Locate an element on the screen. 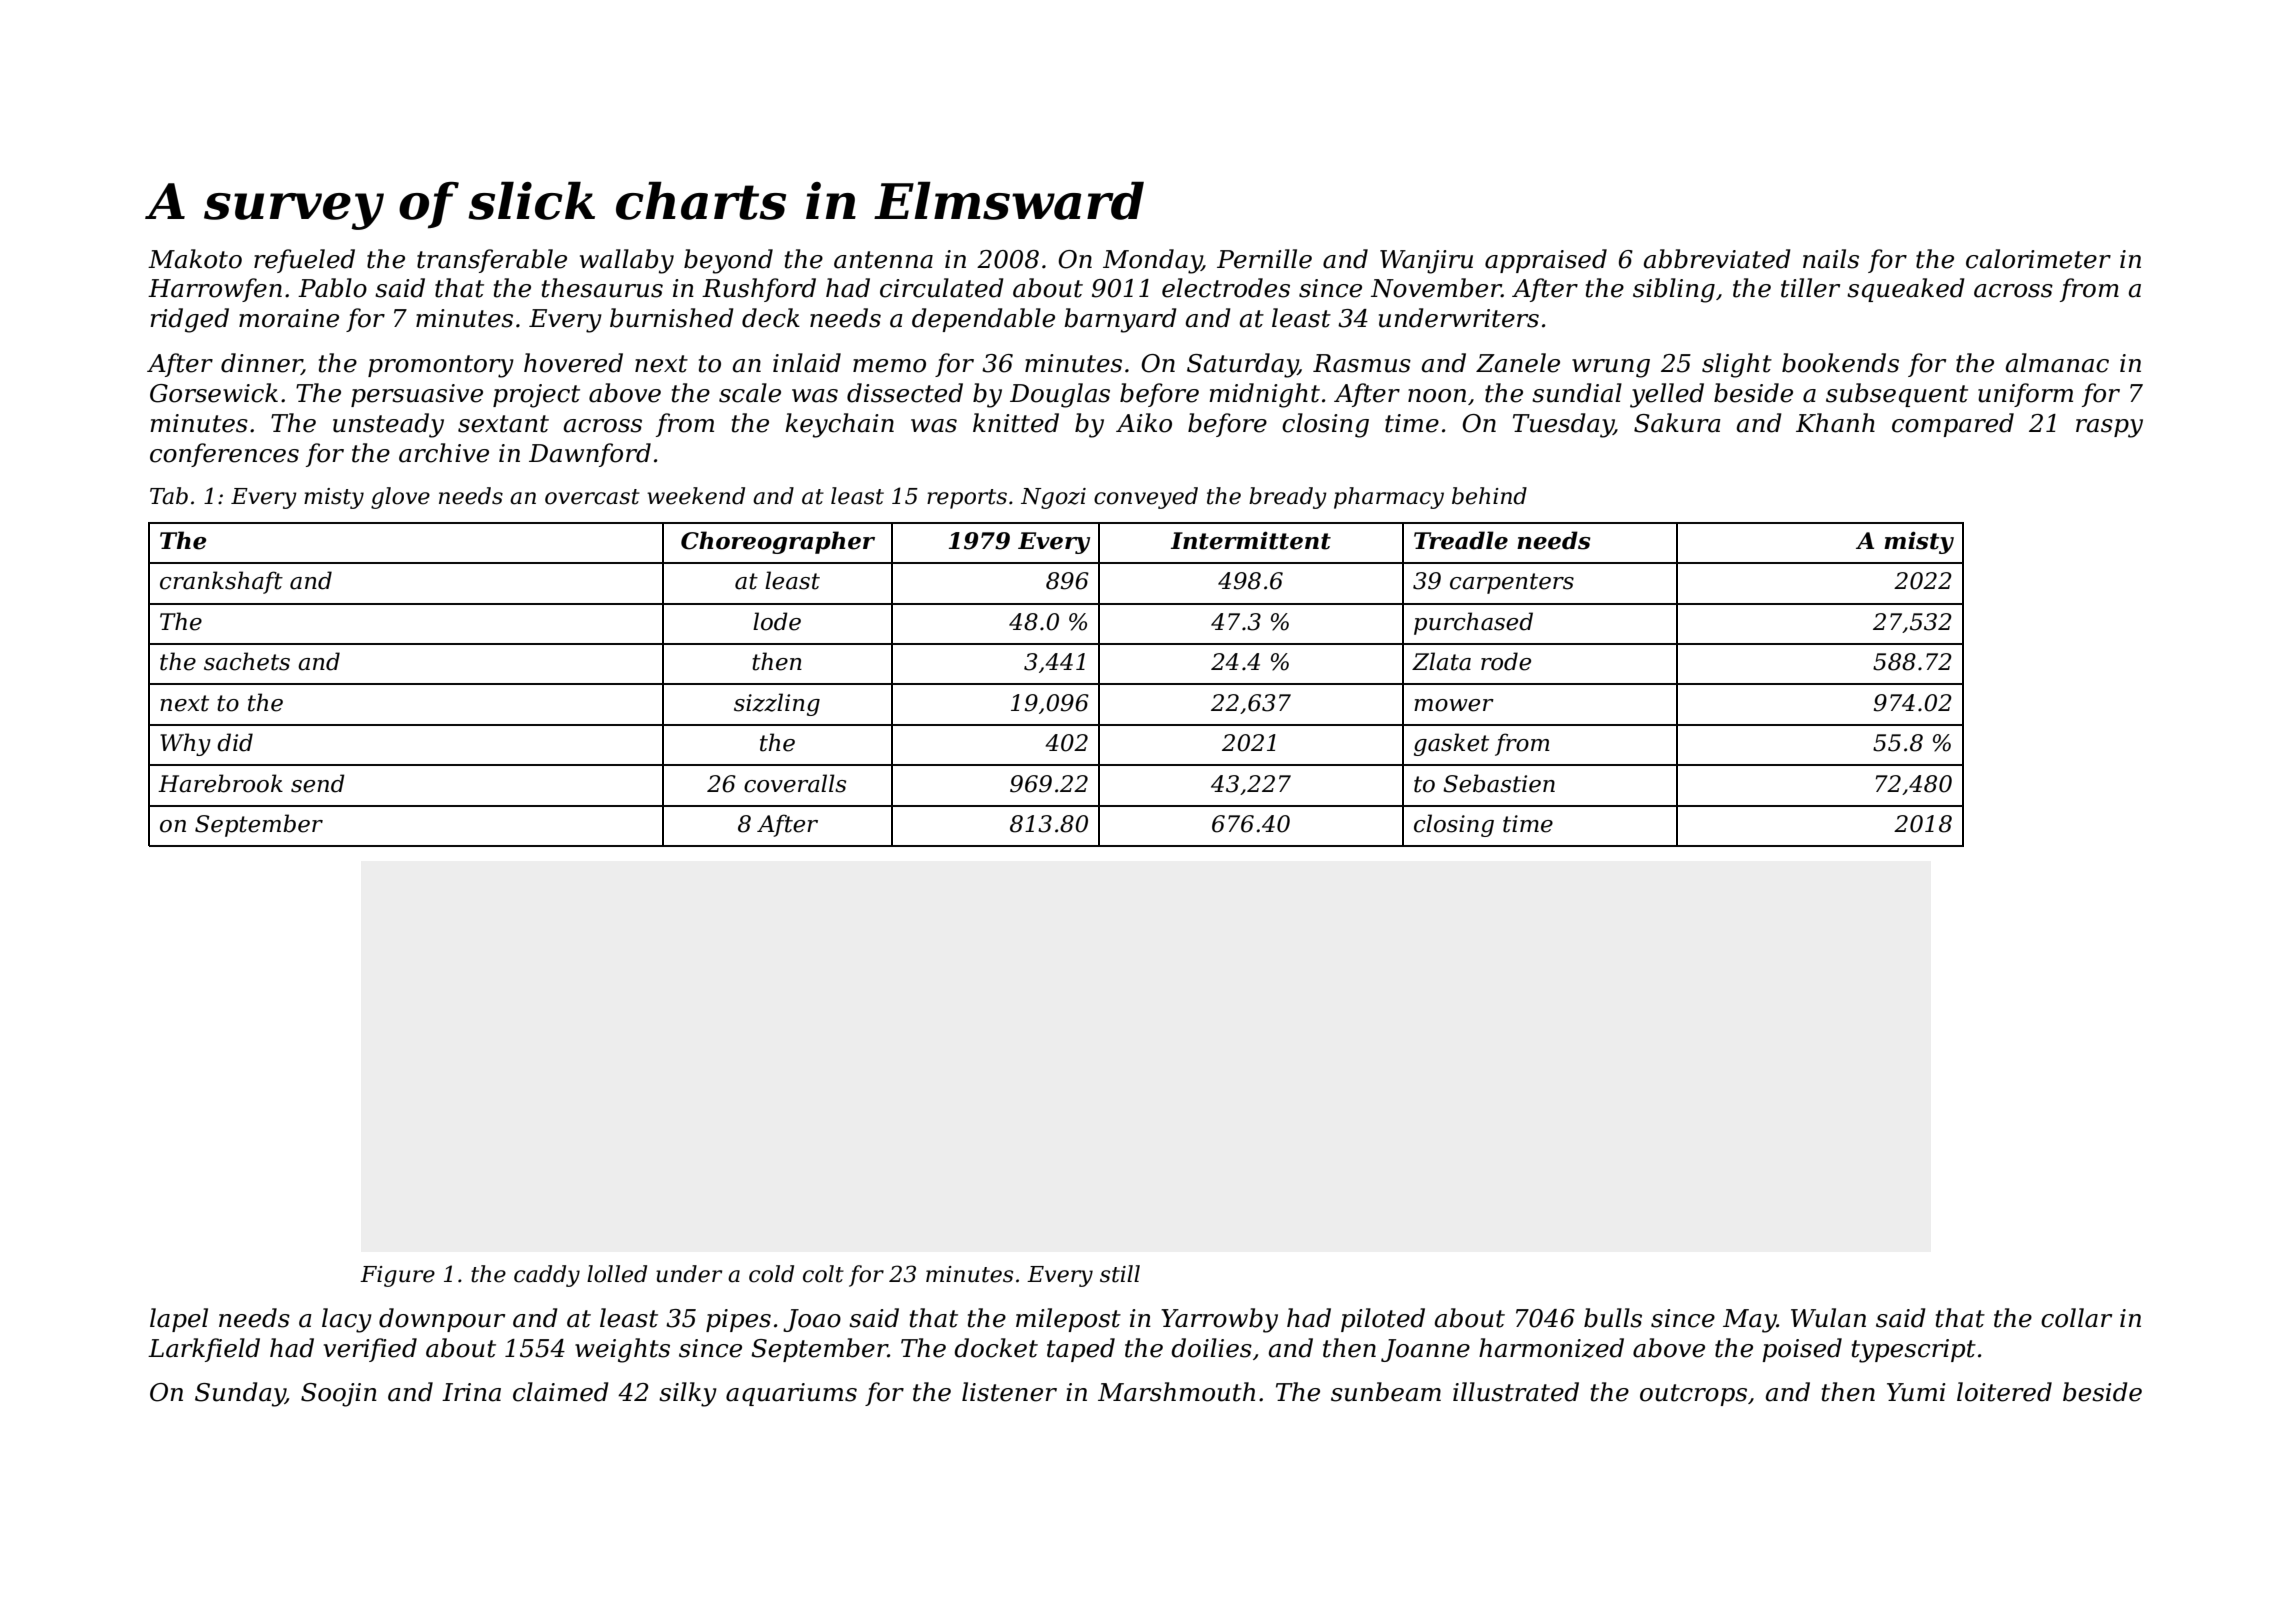 The image size is (2292, 1620). coveralls is located at coordinates (795, 783).
